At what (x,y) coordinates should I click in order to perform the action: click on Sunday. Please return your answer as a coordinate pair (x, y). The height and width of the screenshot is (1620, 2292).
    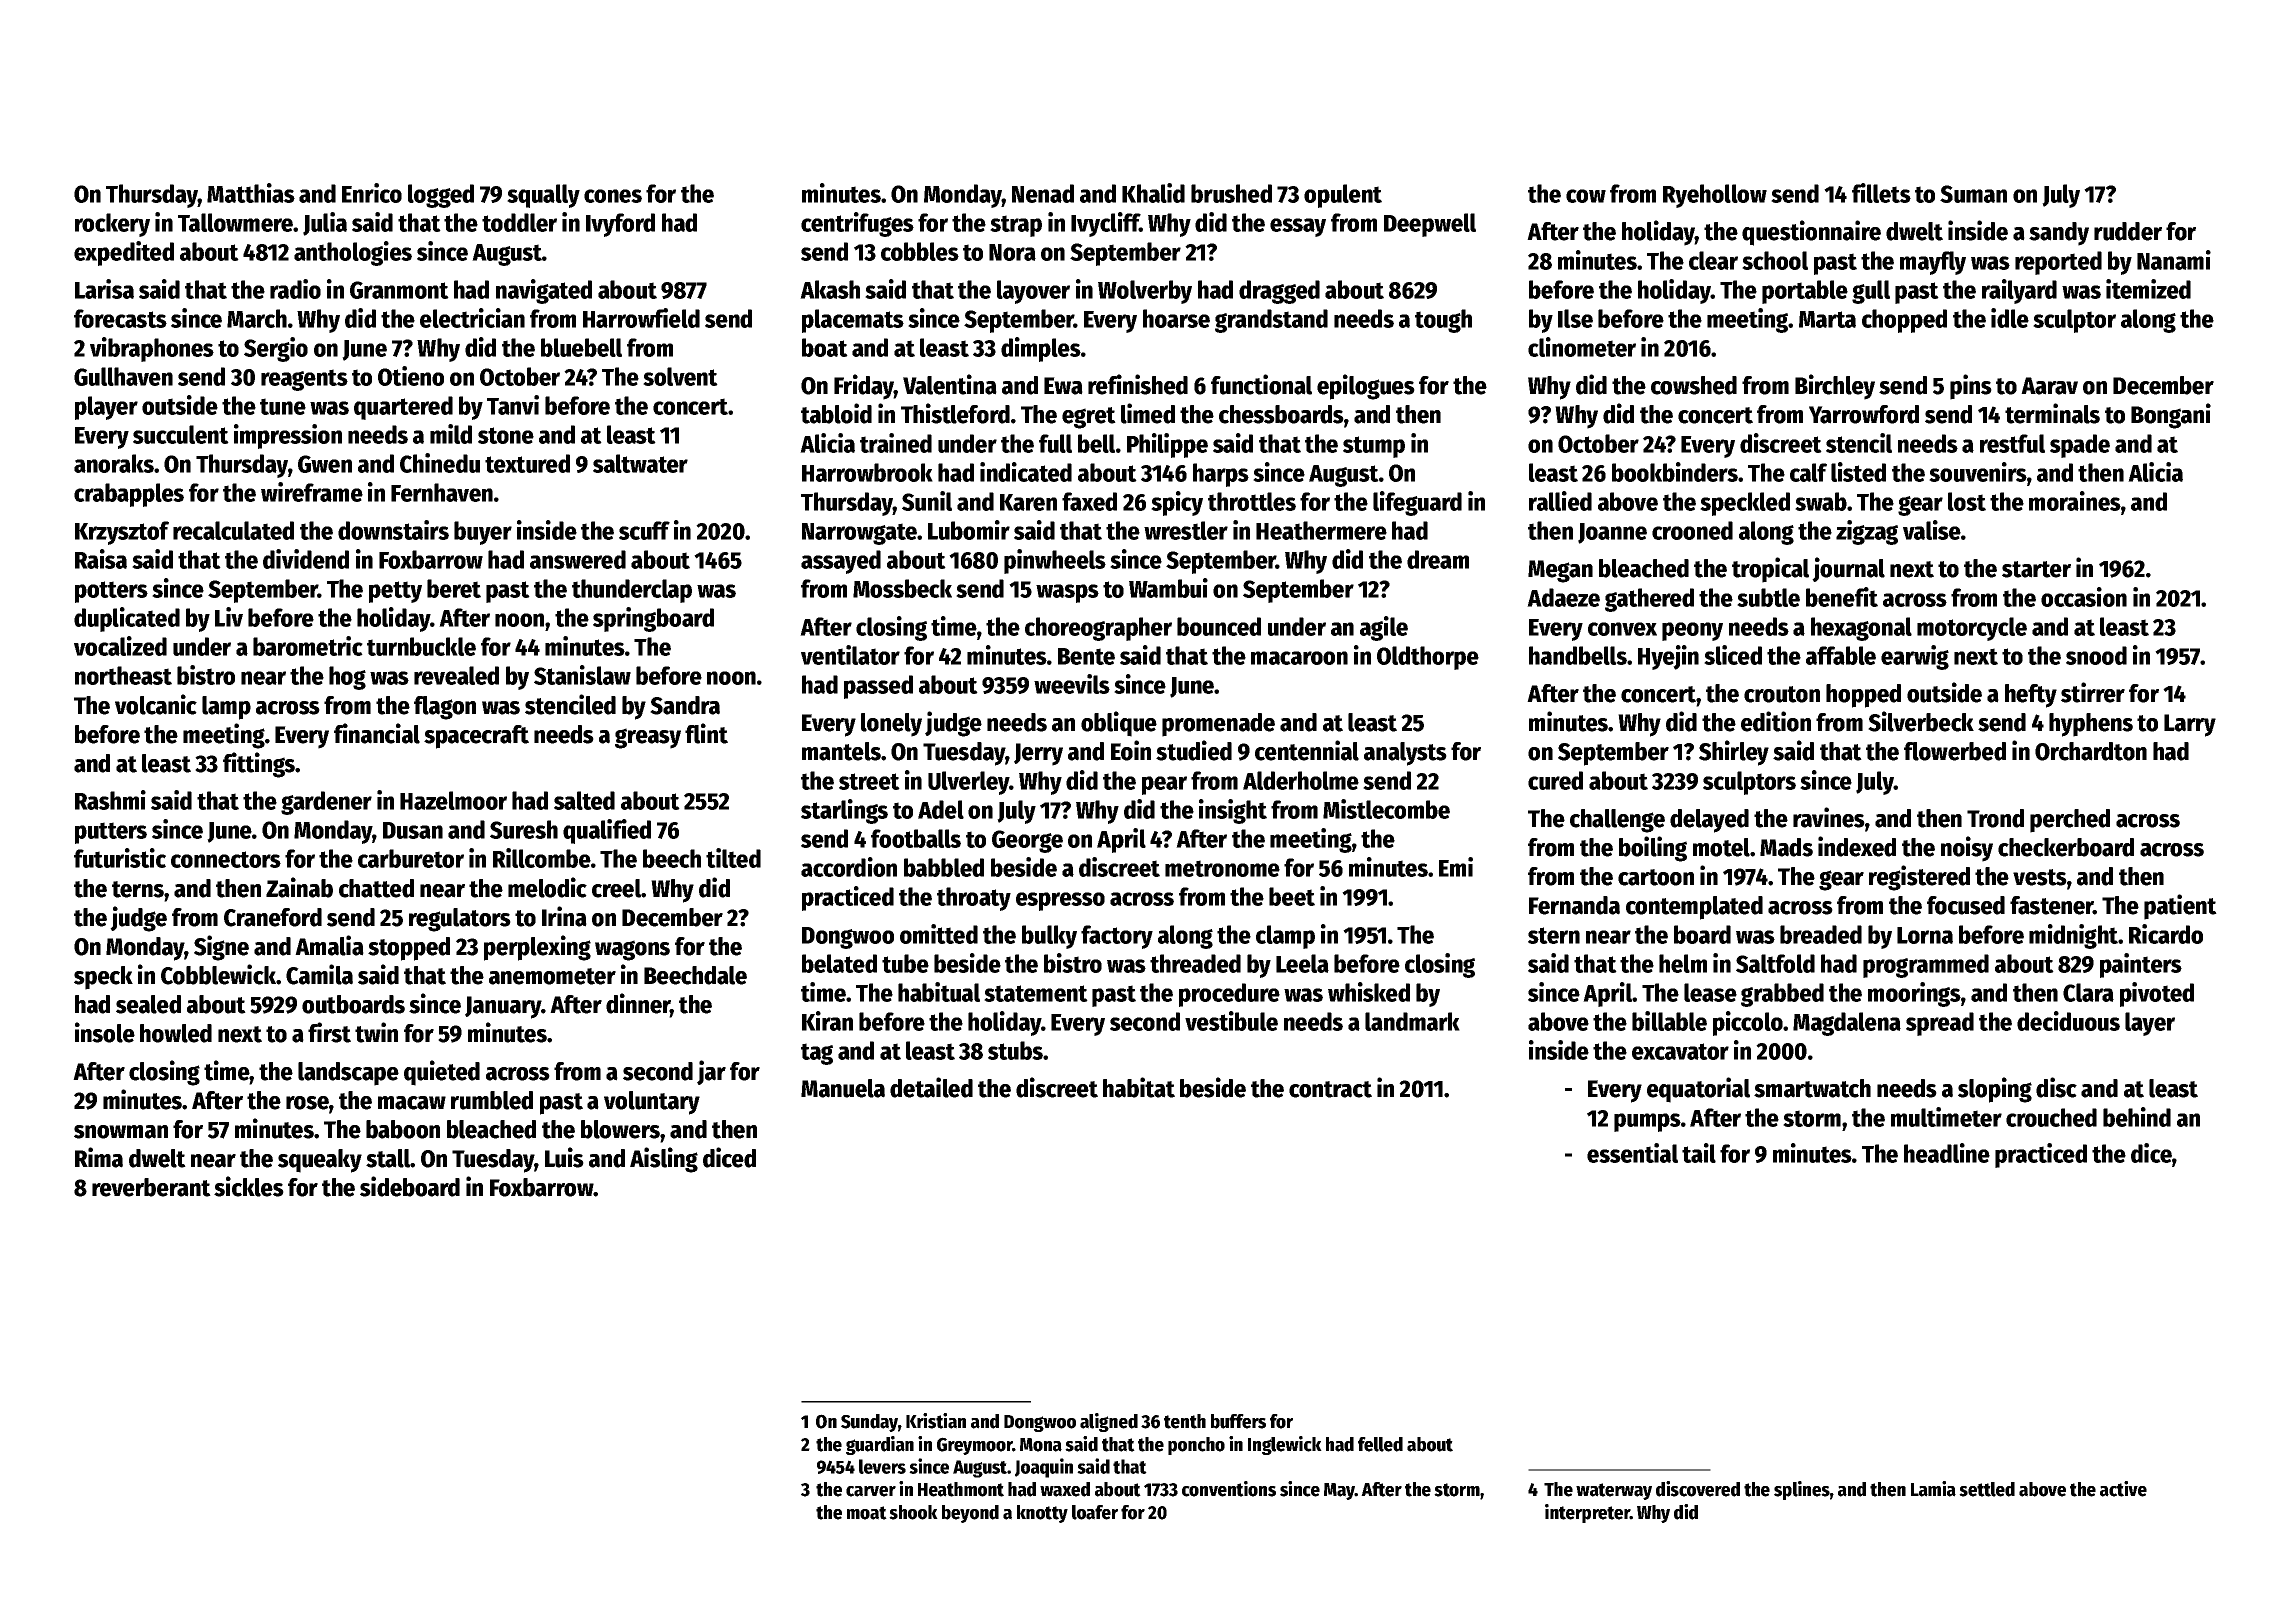
    Looking at the image, I should click on (869, 1423).
